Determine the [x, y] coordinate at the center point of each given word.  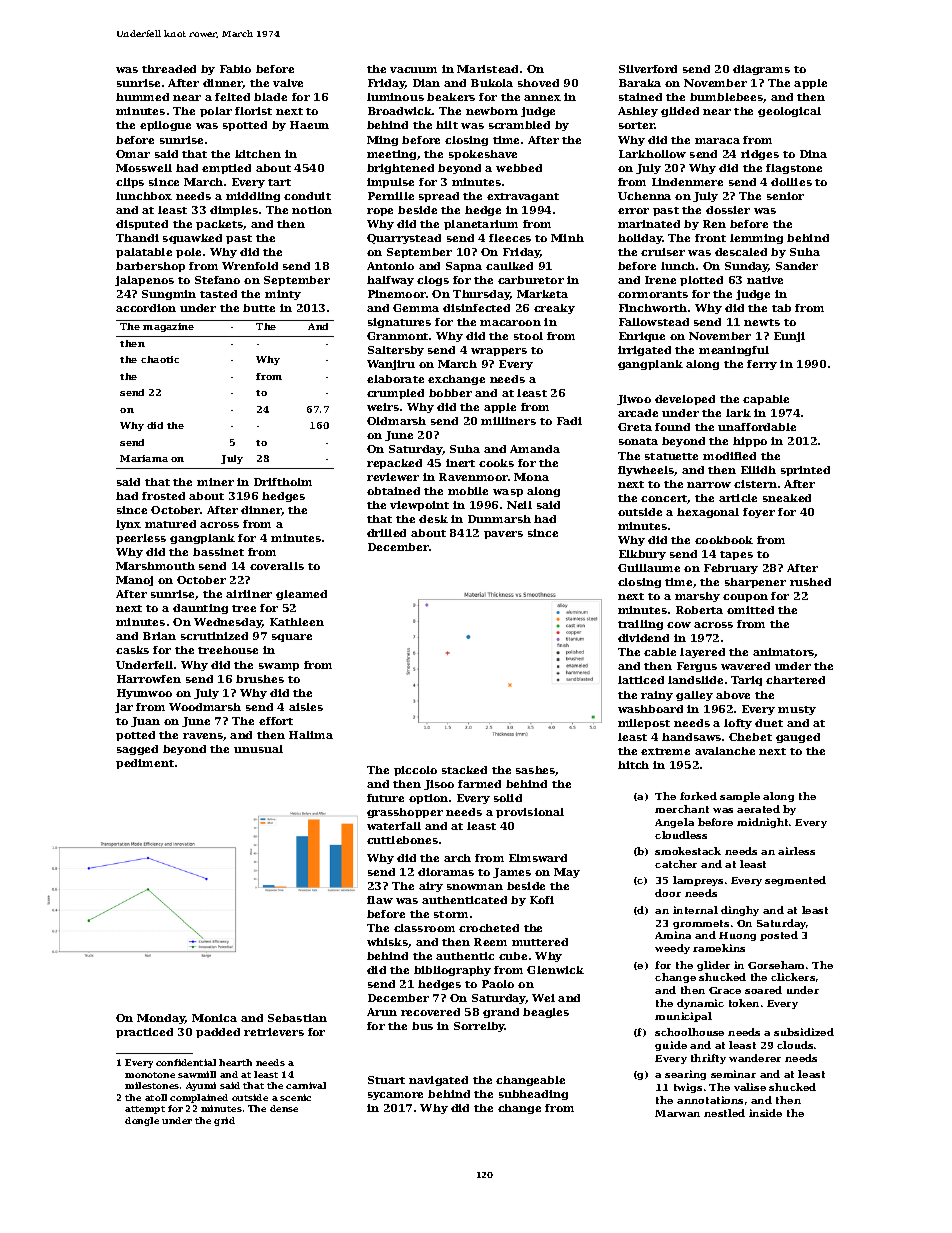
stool [528, 336]
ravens [203, 736]
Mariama [144, 458]
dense [284, 1108]
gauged [798, 738]
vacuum [413, 70]
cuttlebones [402, 840]
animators [784, 653]
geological [789, 112]
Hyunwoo [144, 694]
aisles [306, 707]
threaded [169, 69]
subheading [533, 1095]
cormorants [653, 294]
